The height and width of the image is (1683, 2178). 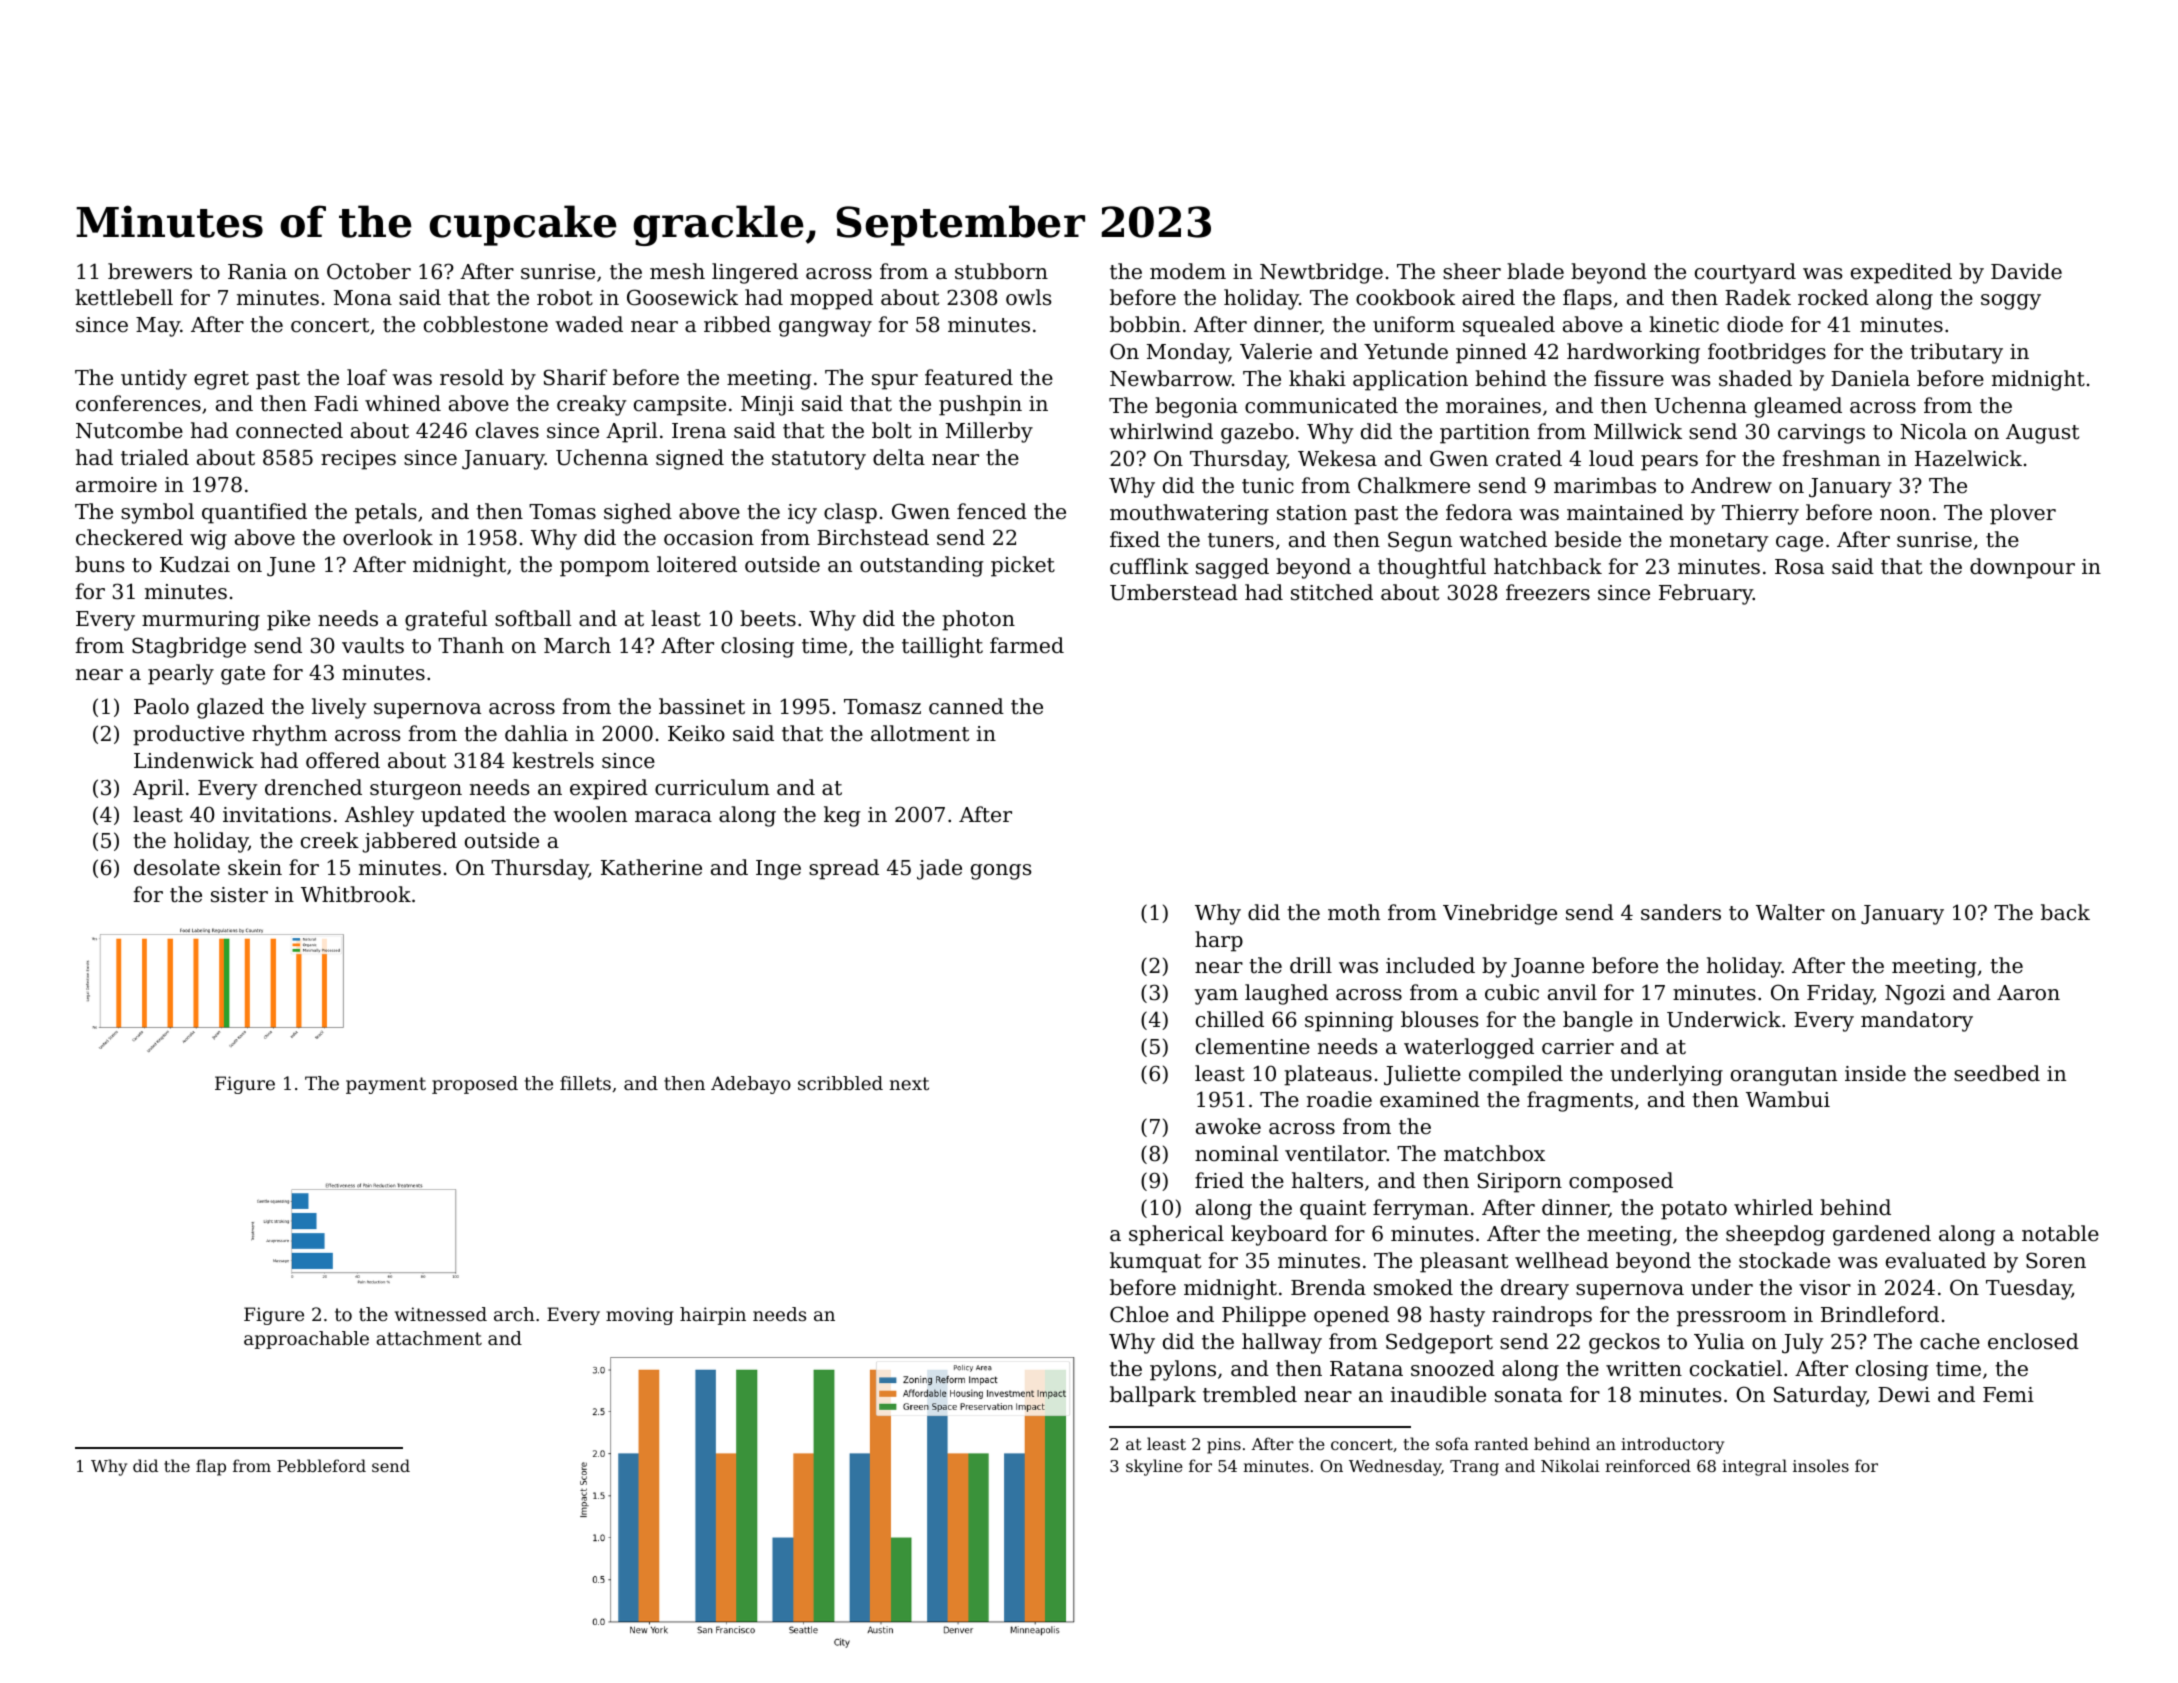 I want to click on soggy, so click(x=2011, y=302).
